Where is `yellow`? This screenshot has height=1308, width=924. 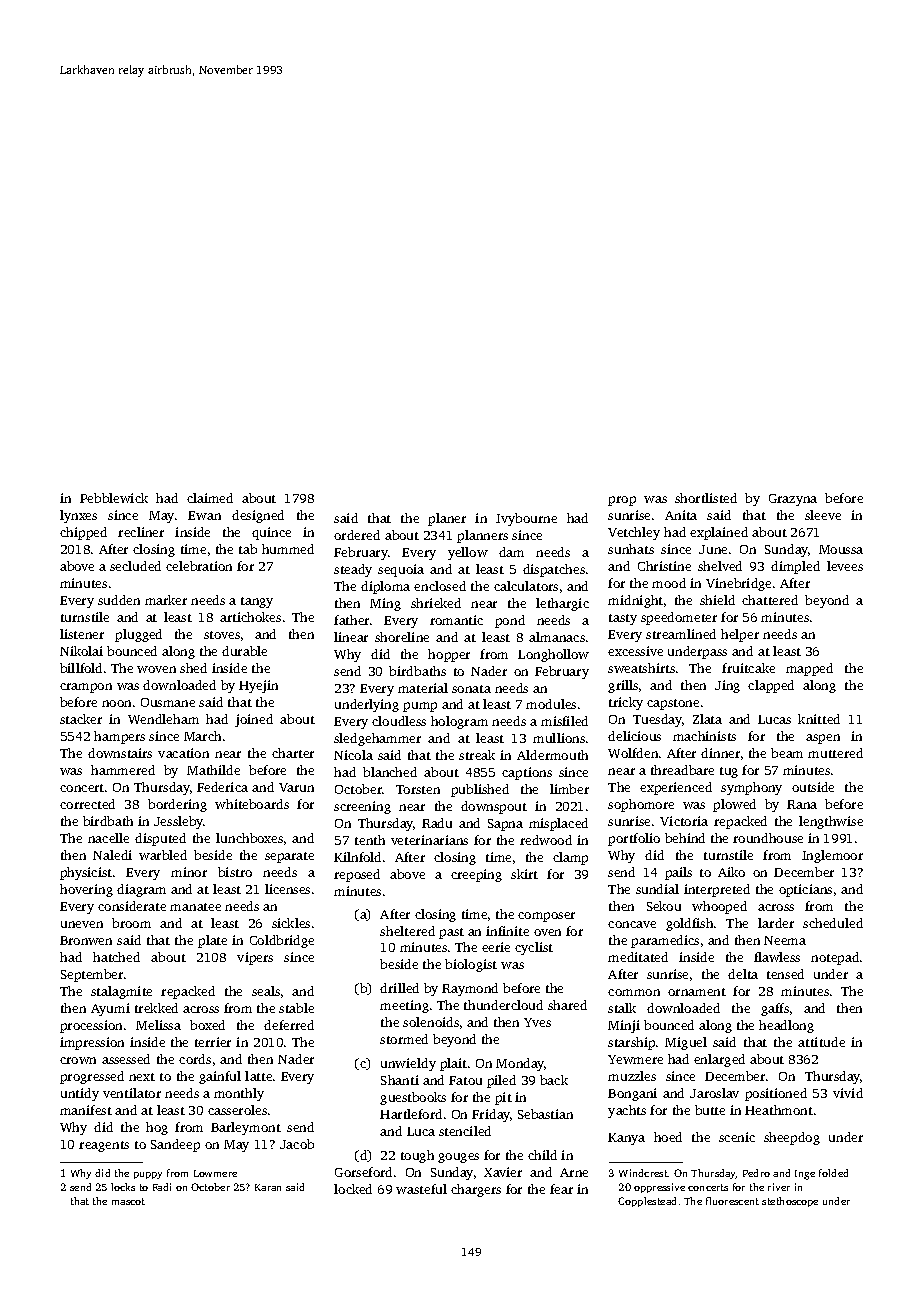
yellow is located at coordinates (468, 553).
